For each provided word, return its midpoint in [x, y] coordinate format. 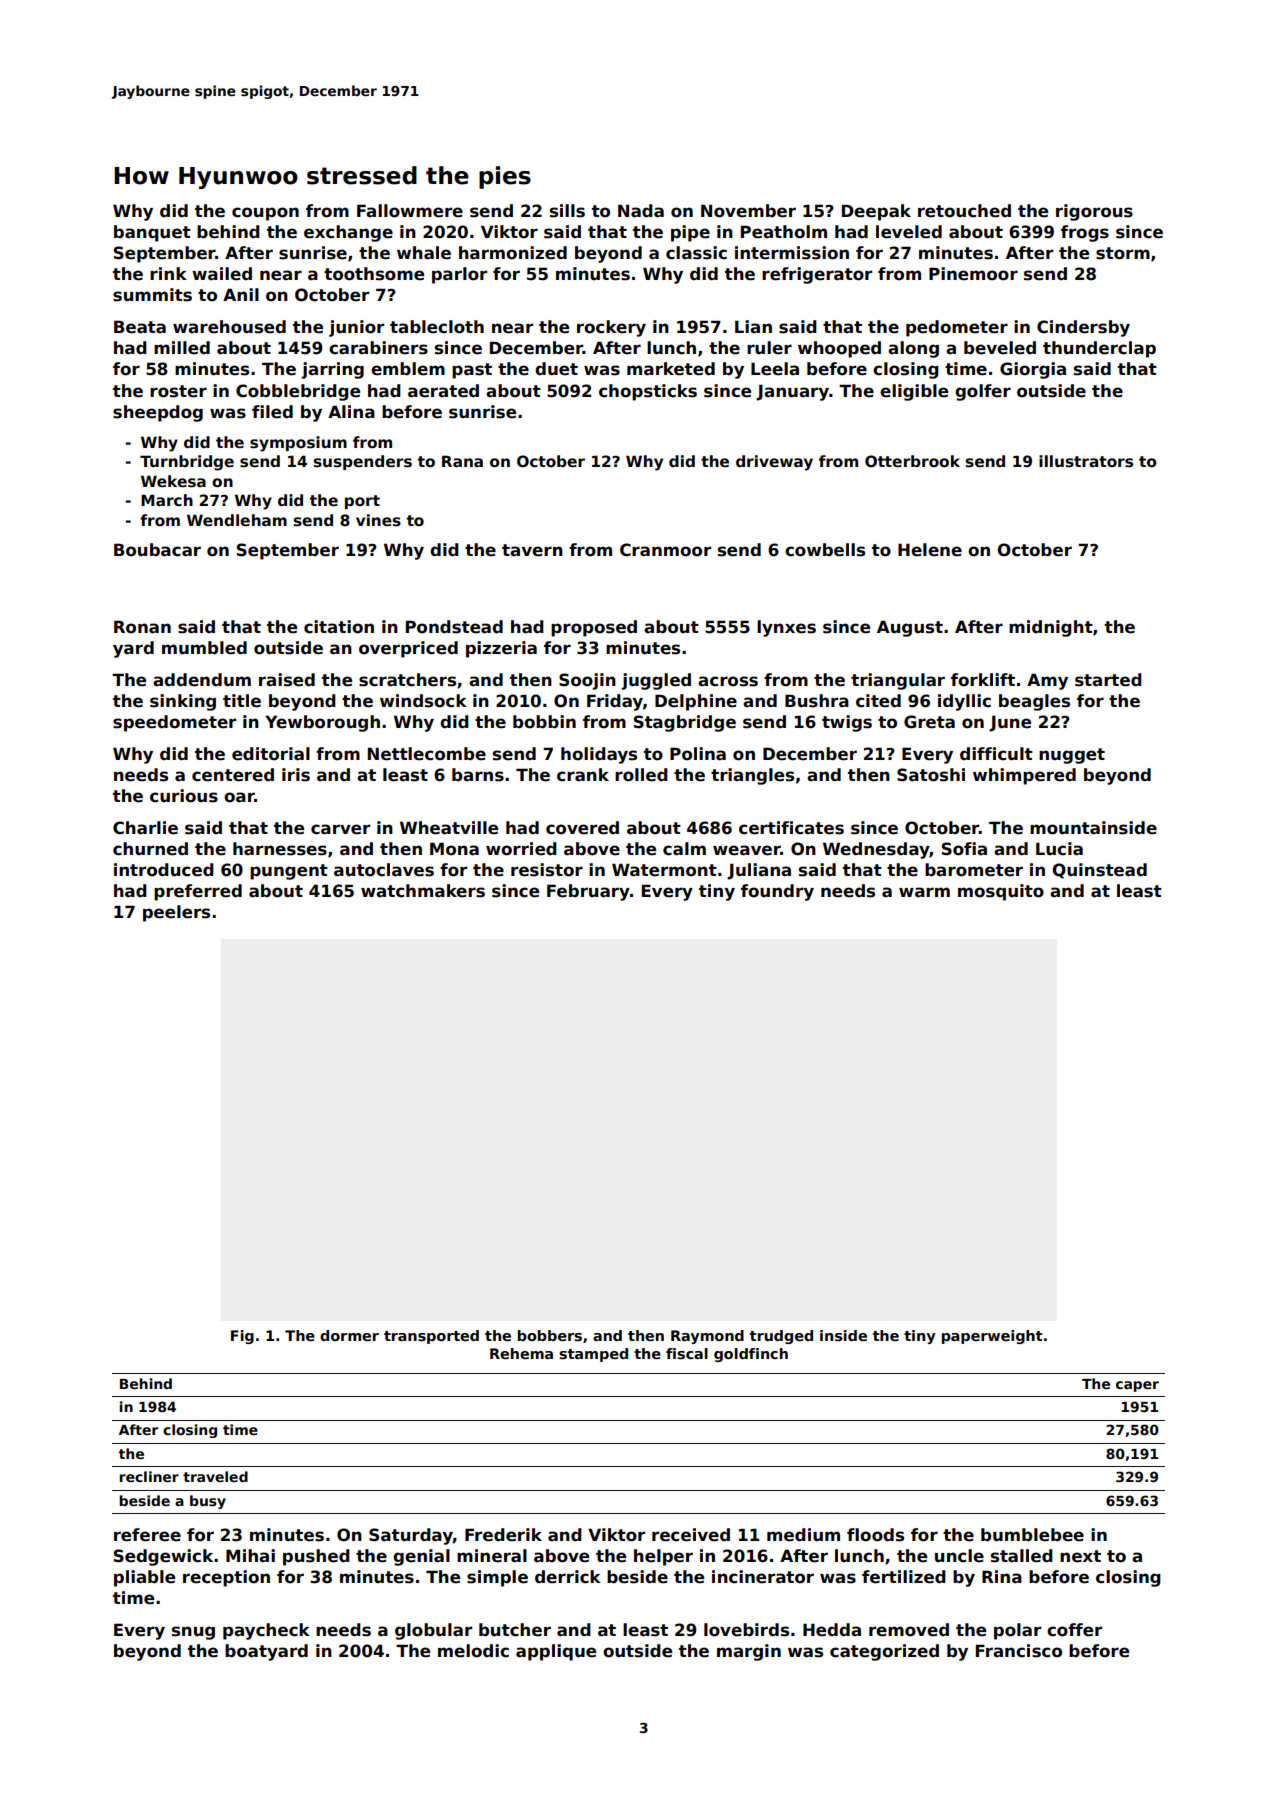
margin [749, 1652]
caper [1137, 1386]
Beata [140, 327]
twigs [847, 723]
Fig [242, 1337]
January [792, 392]
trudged [781, 1337]
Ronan [142, 627]
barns [478, 775]
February [588, 892]
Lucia [1059, 849]
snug [193, 1633]
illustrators [1086, 461]
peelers [176, 913]
